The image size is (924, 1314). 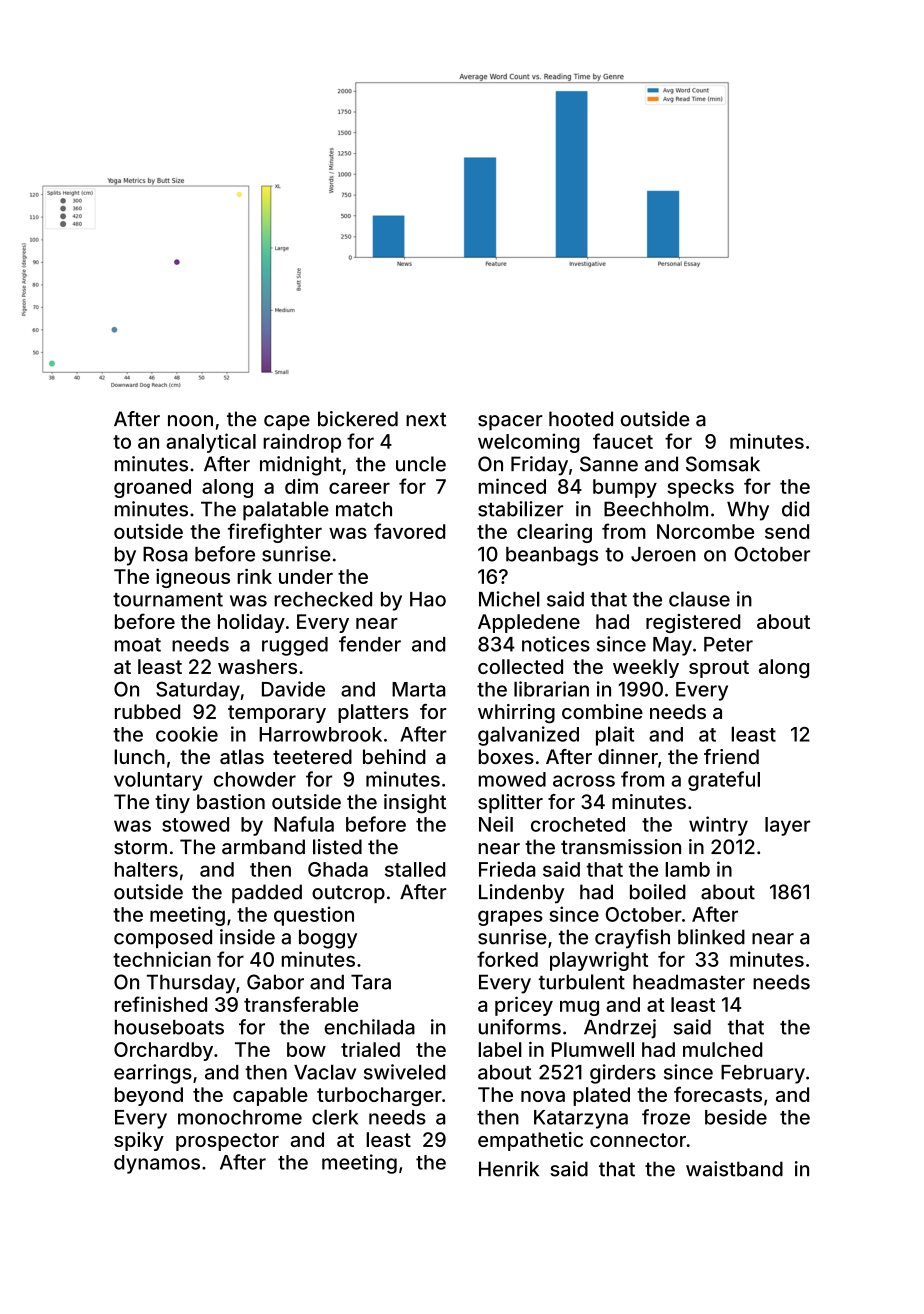 I want to click on friend, so click(x=731, y=756).
